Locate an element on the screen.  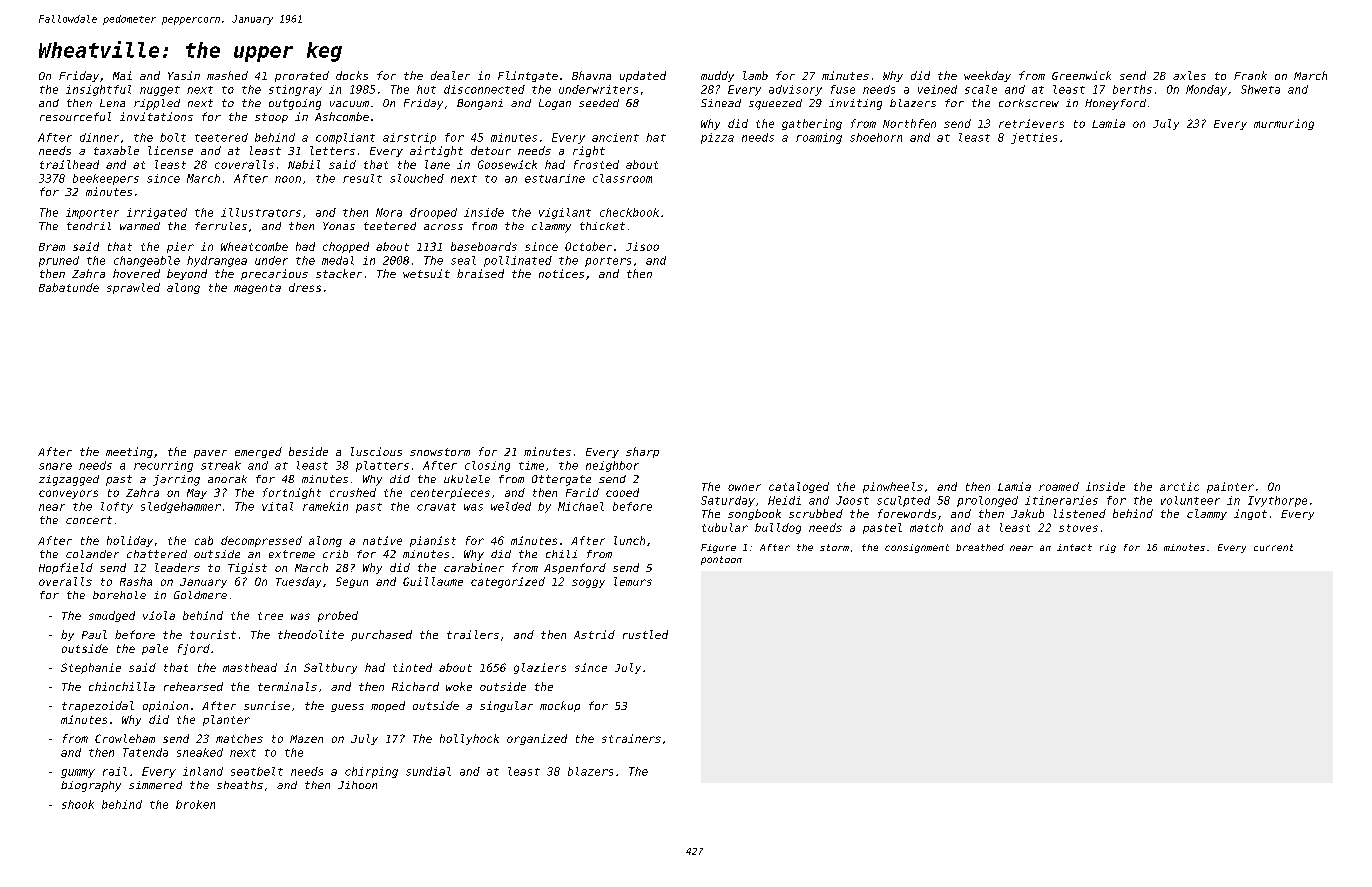
murmuring is located at coordinates (1284, 124).
